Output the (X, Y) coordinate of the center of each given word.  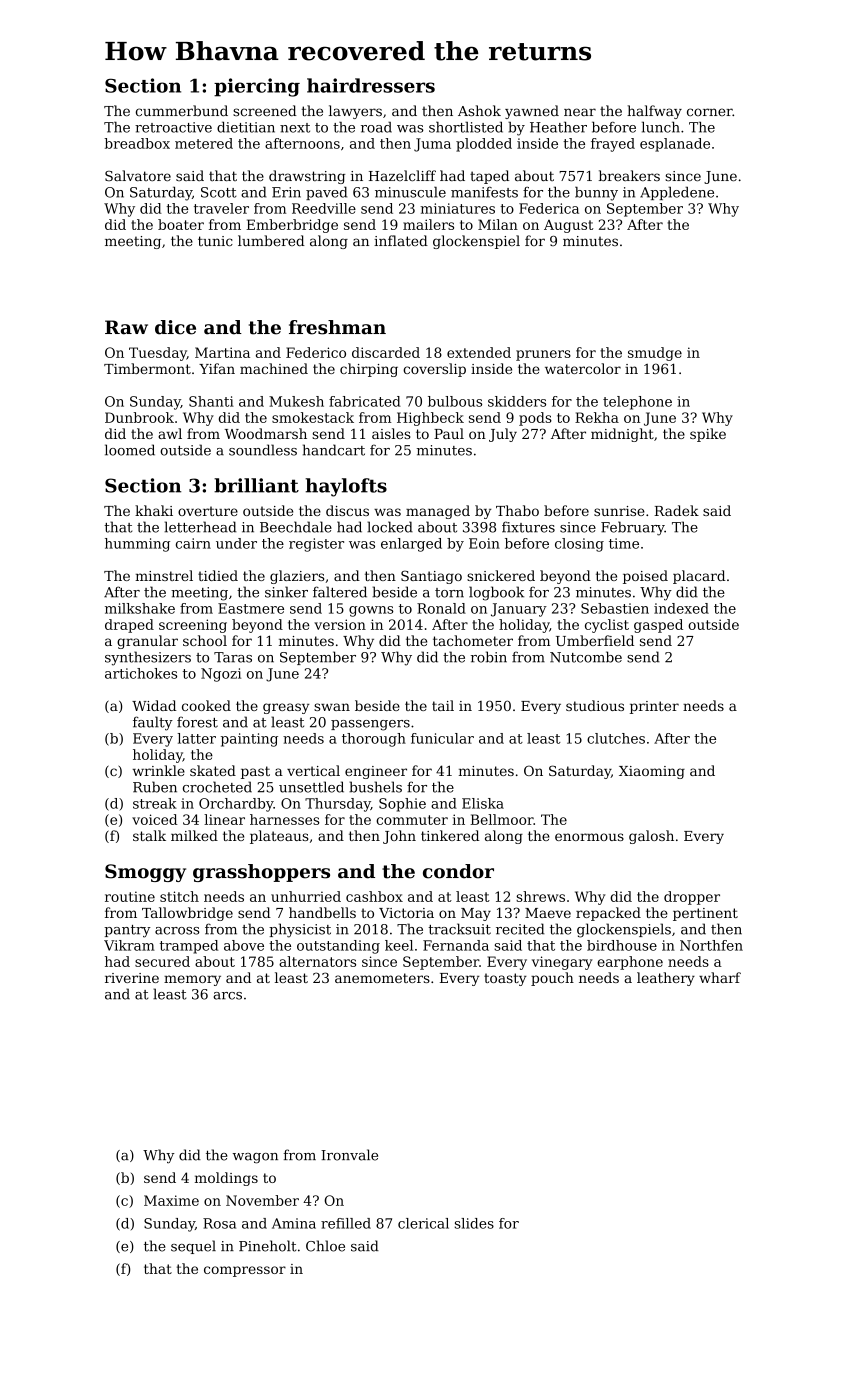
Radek (676, 510)
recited (520, 929)
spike (708, 435)
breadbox (137, 143)
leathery (666, 979)
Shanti (211, 401)
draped (129, 626)
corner (710, 112)
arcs (227, 996)
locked (390, 527)
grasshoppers (261, 873)
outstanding (338, 947)
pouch (552, 979)
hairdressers (371, 85)
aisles (391, 433)
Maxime (171, 1200)
